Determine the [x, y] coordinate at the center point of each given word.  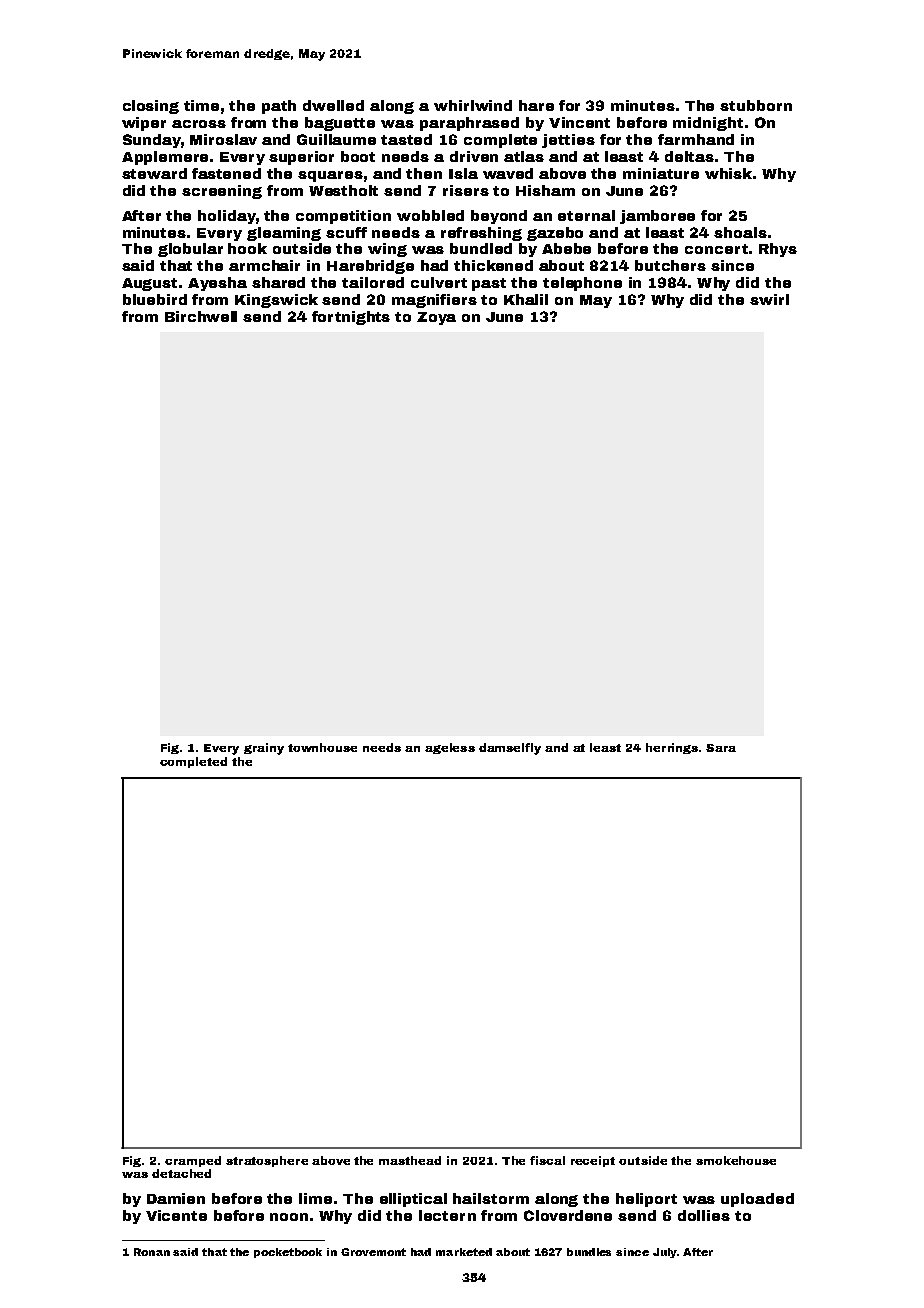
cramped [193, 1161]
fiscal [547, 1160]
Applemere [165, 158]
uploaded [757, 1200]
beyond [499, 217]
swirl [769, 299]
